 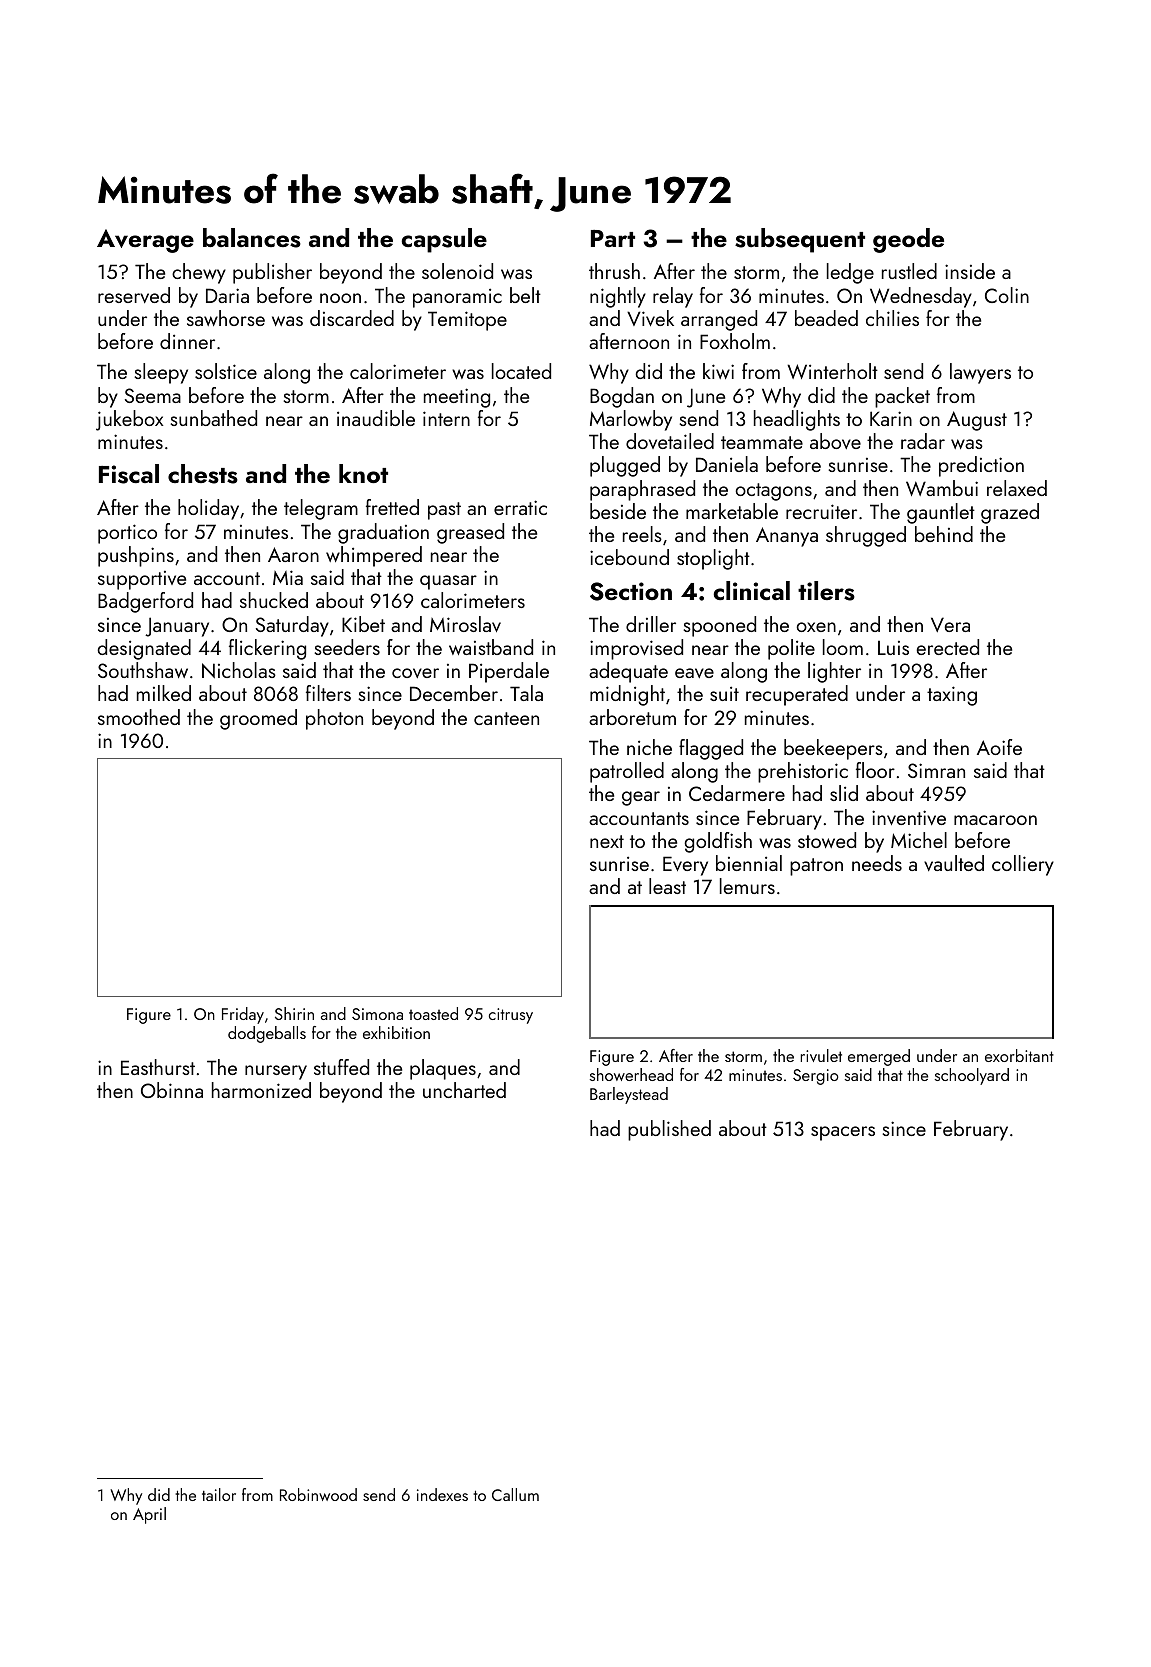 I want to click on exorbitant, so click(x=1019, y=1055).
